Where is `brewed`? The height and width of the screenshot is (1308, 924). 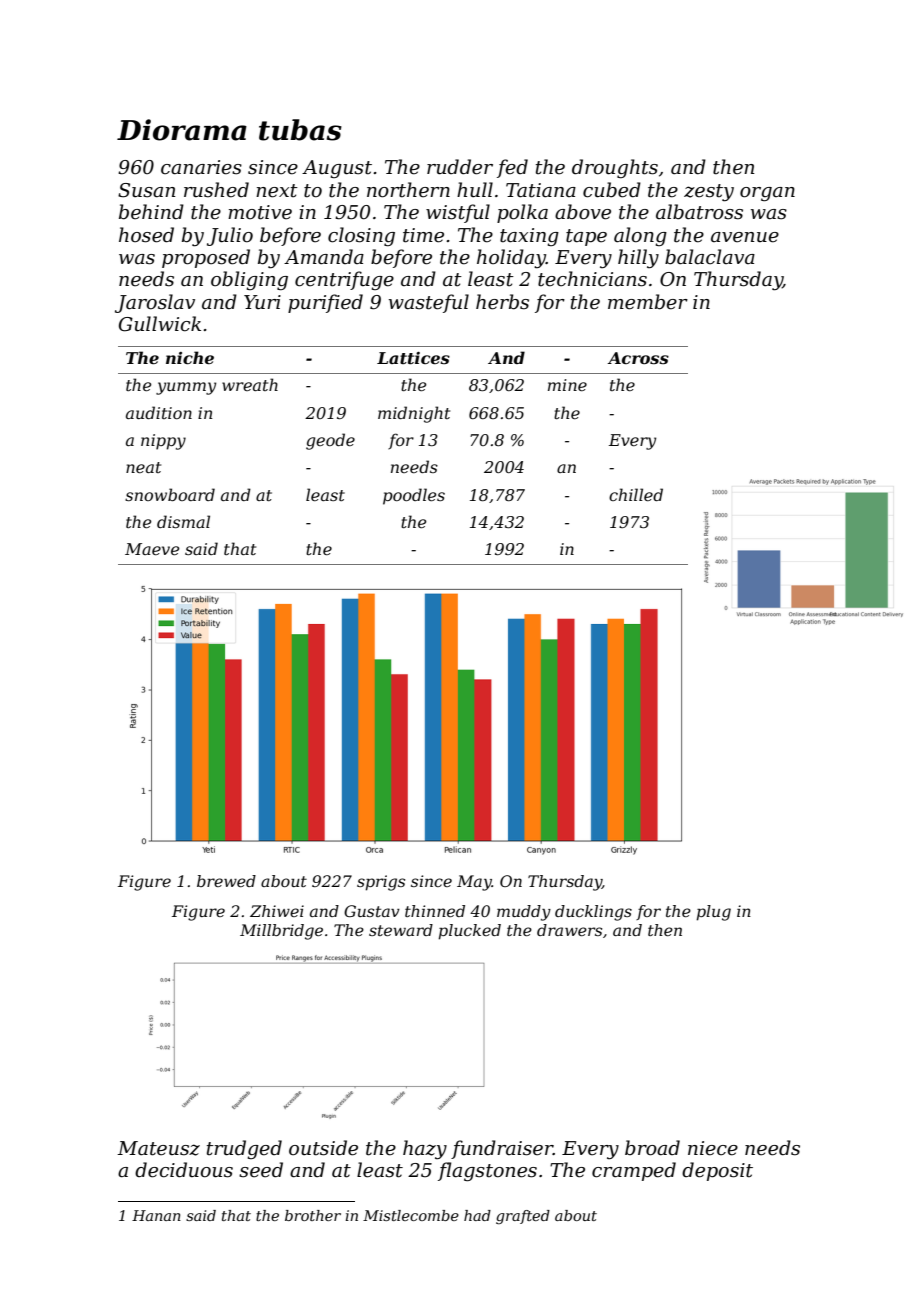 brewed is located at coordinates (226, 881).
